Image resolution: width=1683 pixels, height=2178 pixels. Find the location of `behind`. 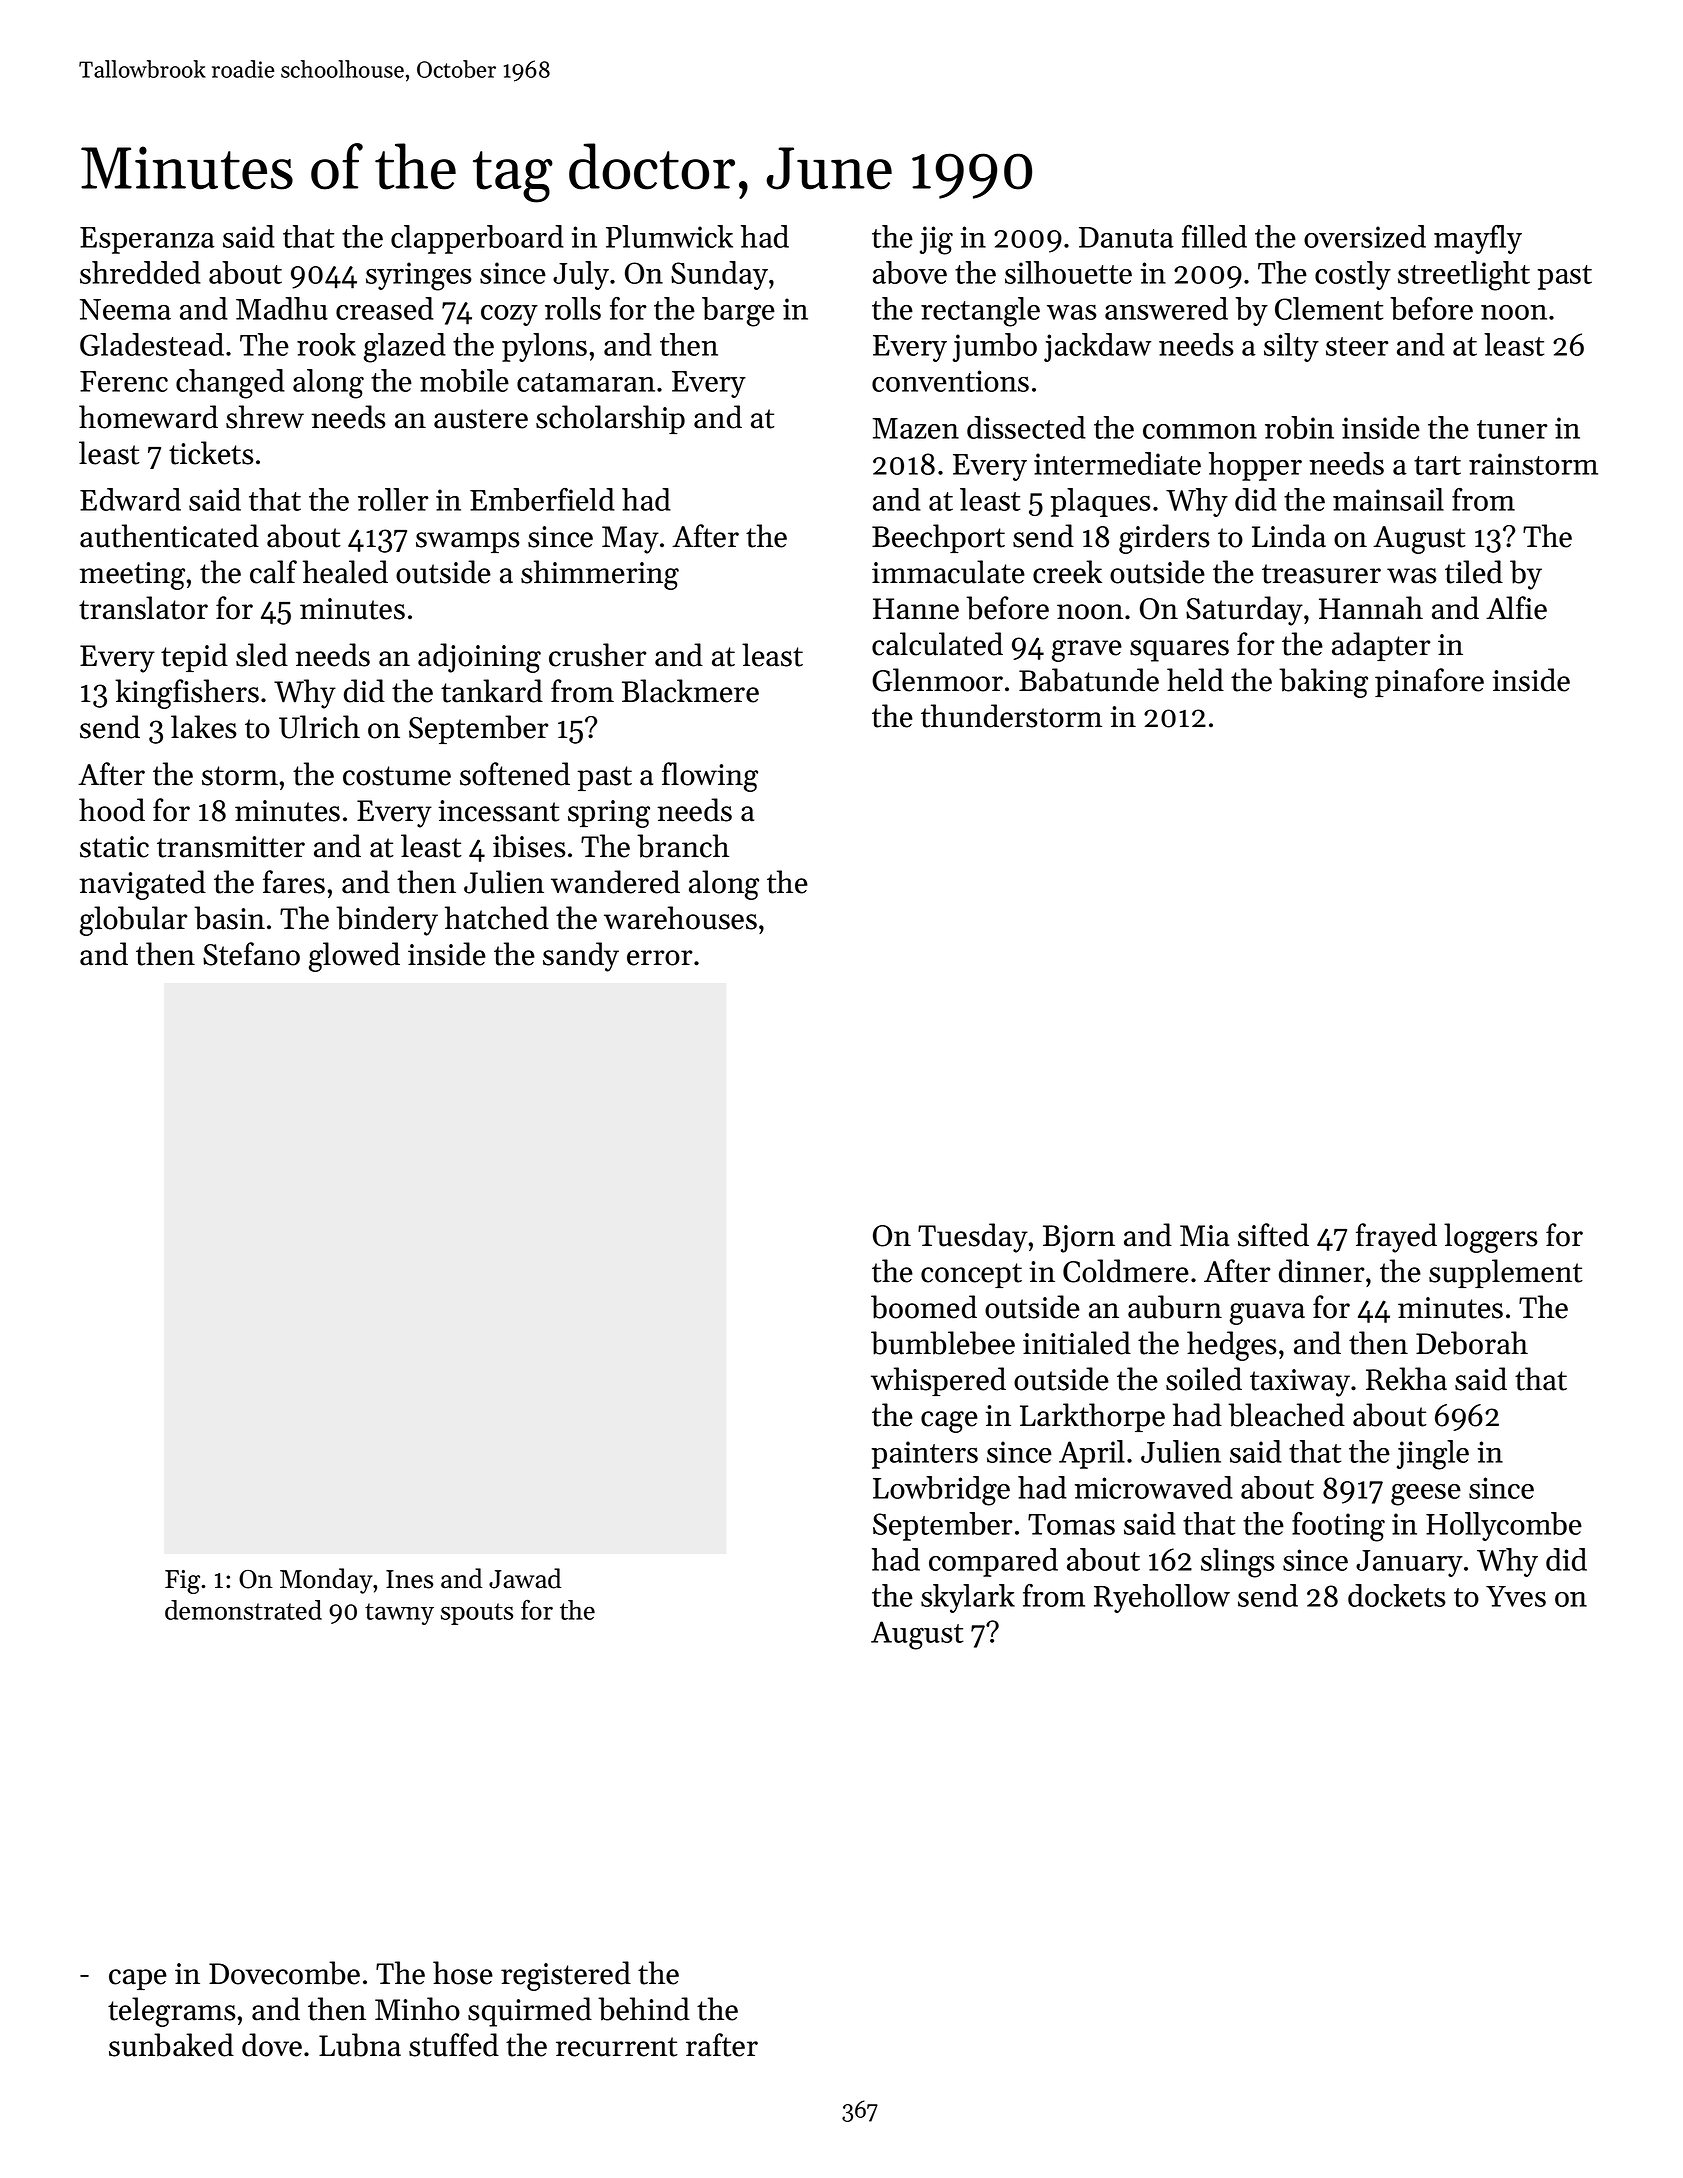

behind is located at coordinates (644, 2009).
